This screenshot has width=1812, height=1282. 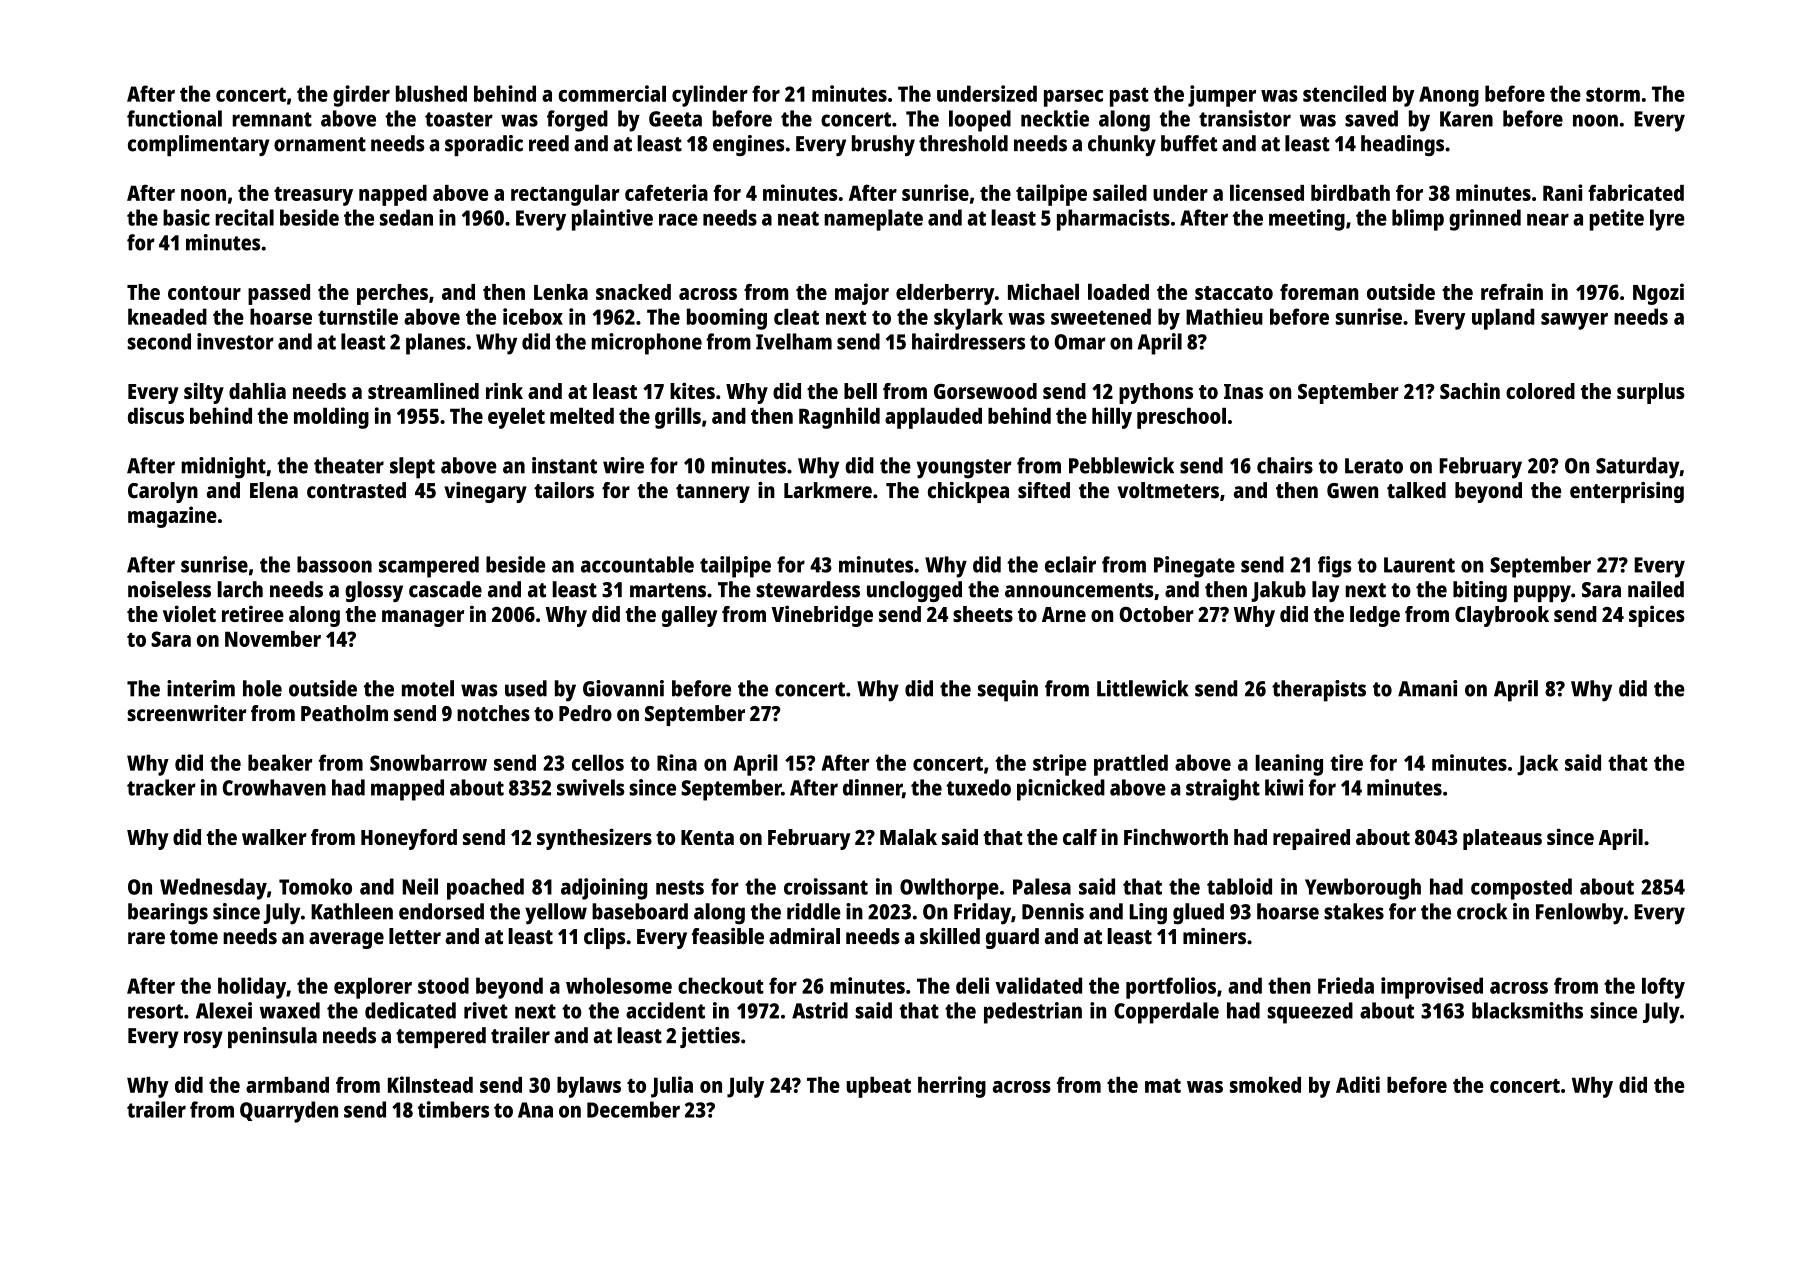 I want to click on recital, so click(x=244, y=217).
